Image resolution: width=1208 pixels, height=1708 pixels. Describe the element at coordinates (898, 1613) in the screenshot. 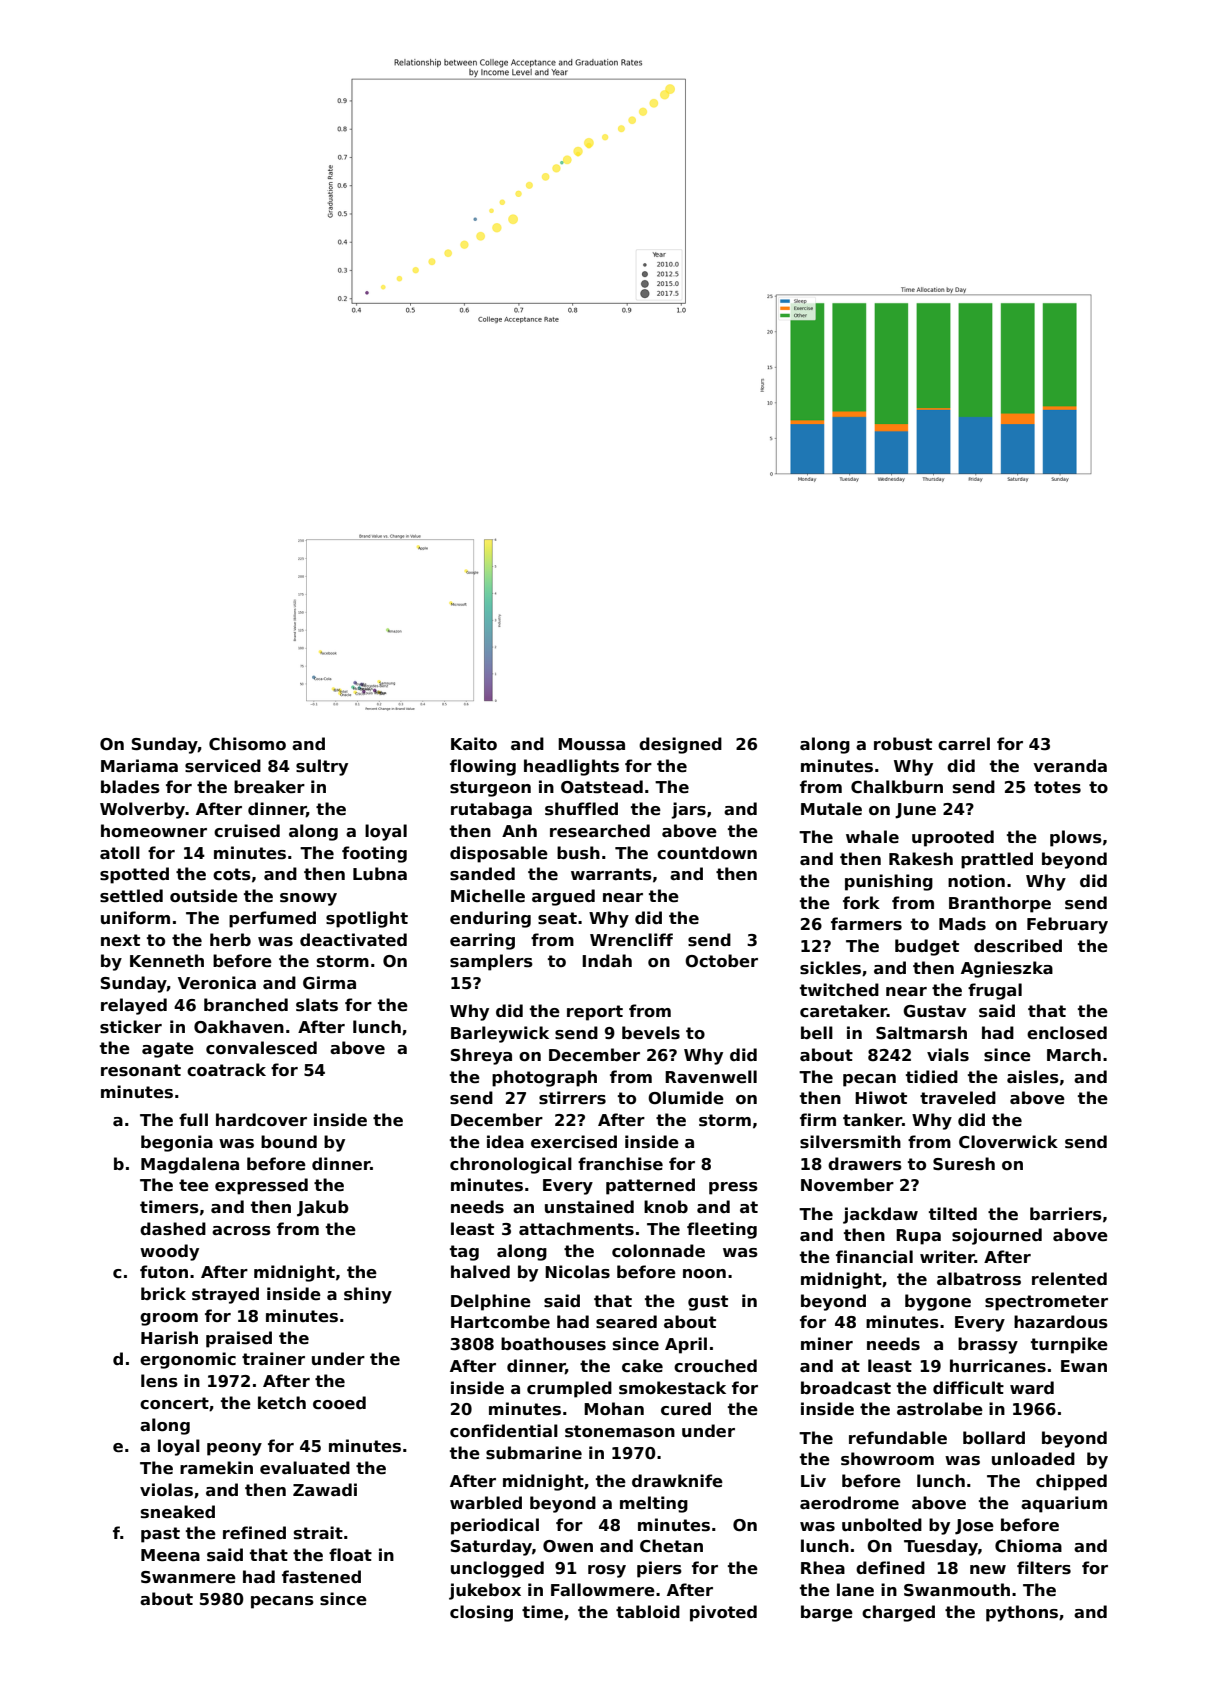

I see `charged` at that location.
